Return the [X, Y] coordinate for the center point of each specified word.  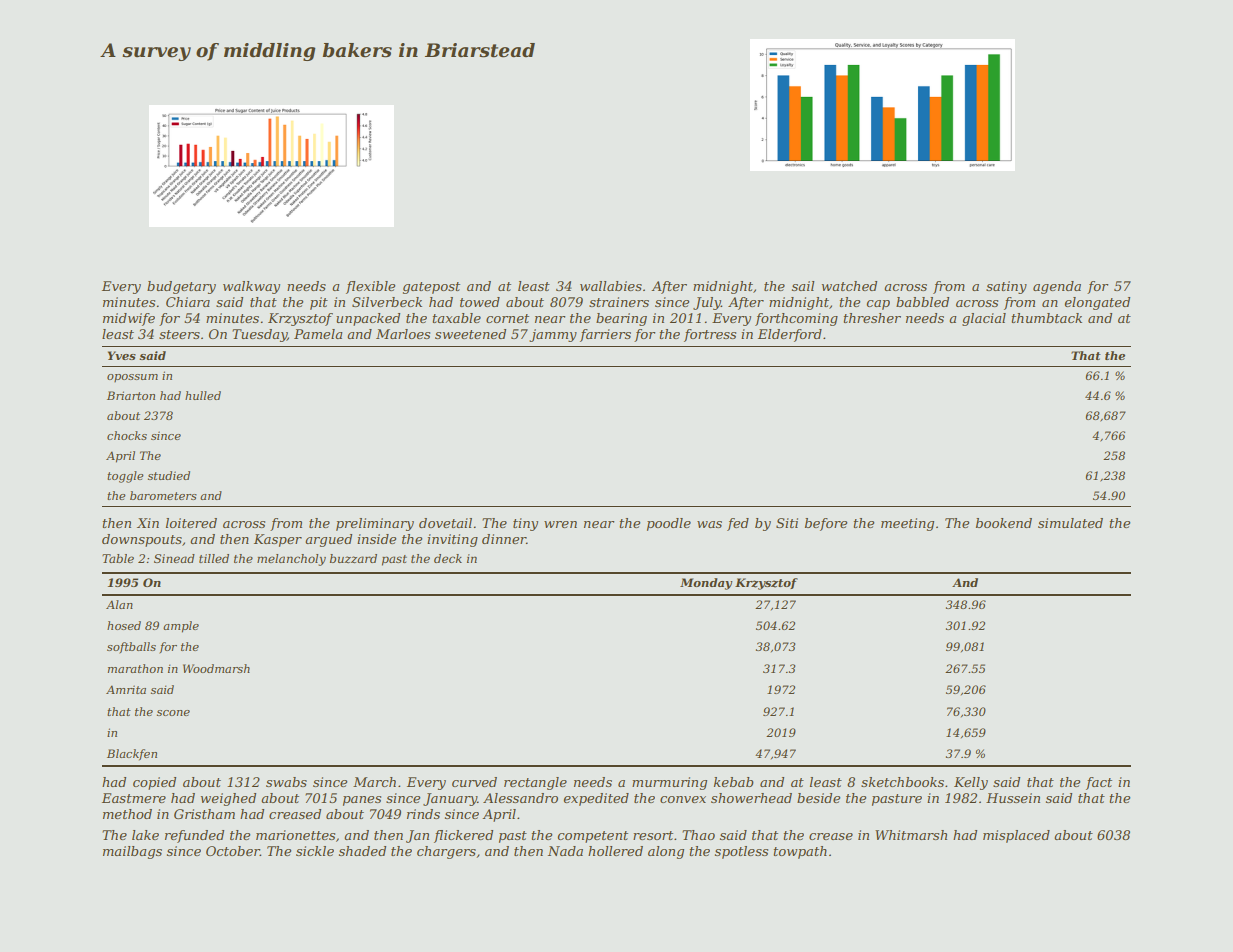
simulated [1070, 523]
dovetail [445, 523]
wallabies [611, 286]
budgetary [181, 287]
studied [169, 475]
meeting [907, 524]
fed [738, 524]
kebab [734, 782]
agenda [1057, 287]
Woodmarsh [216, 668]
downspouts [142, 540]
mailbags [132, 852]
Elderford [790, 335]
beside [818, 798]
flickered [463, 836]
